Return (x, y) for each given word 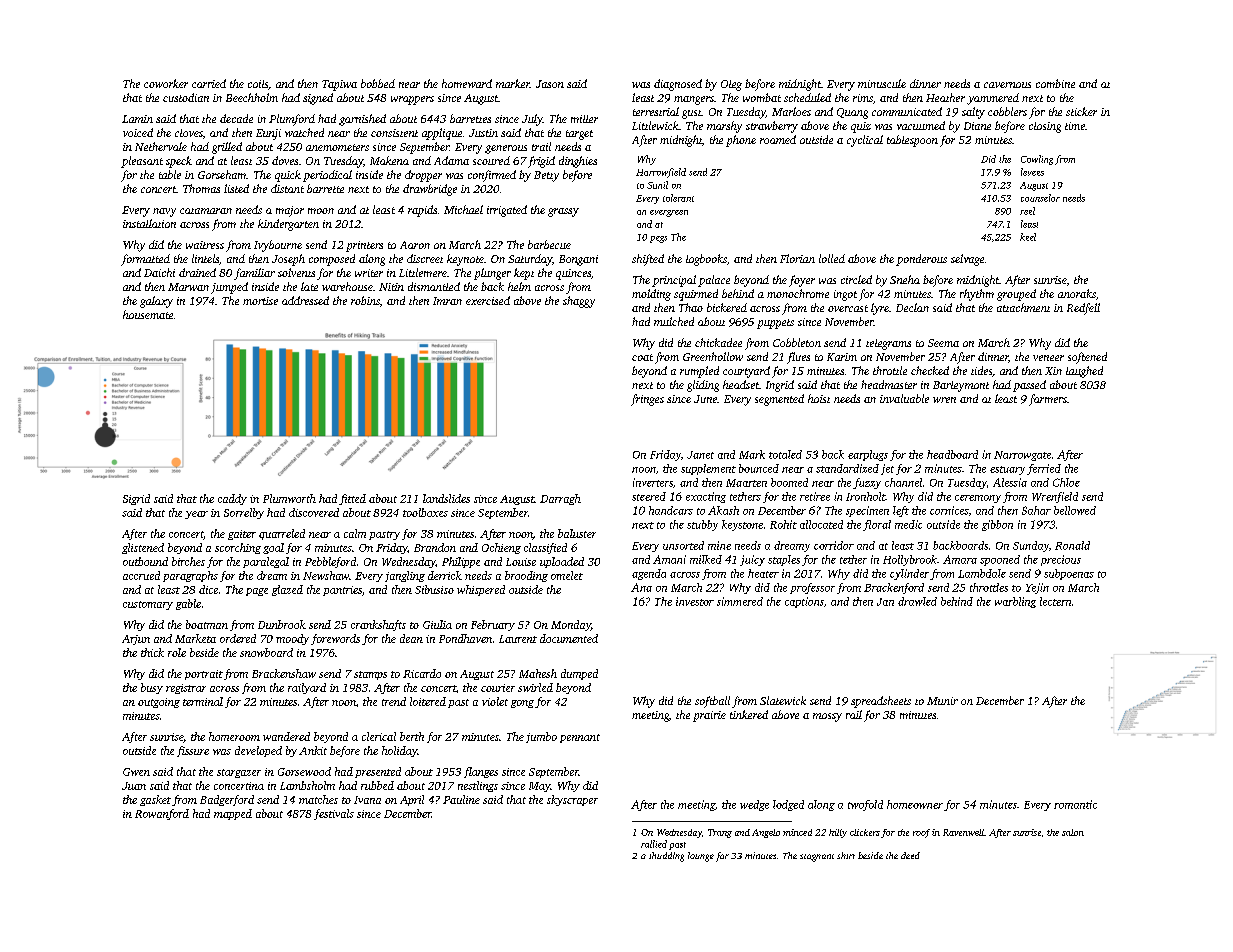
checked (930, 370)
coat (642, 357)
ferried (1044, 469)
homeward (467, 83)
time (1075, 126)
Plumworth (289, 498)
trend (394, 701)
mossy (827, 717)
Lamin (137, 119)
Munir (942, 701)
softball (712, 702)
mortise (260, 301)
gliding (703, 386)
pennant (580, 738)
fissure (193, 751)
